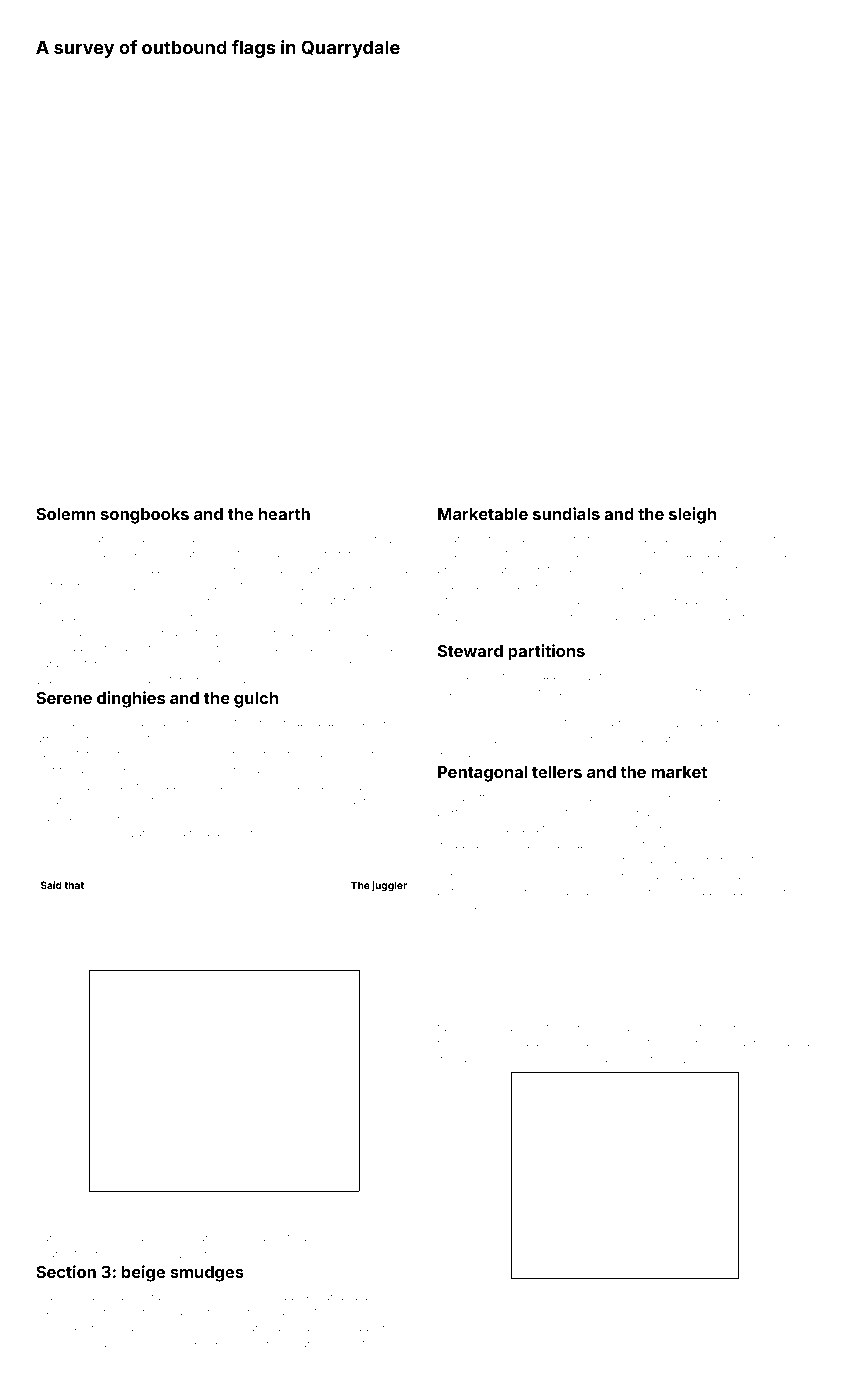 The width and height of the screenshot is (849, 1400). Describe the element at coordinates (459, 691) in the screenshot. I see `Carmen` at that location.
